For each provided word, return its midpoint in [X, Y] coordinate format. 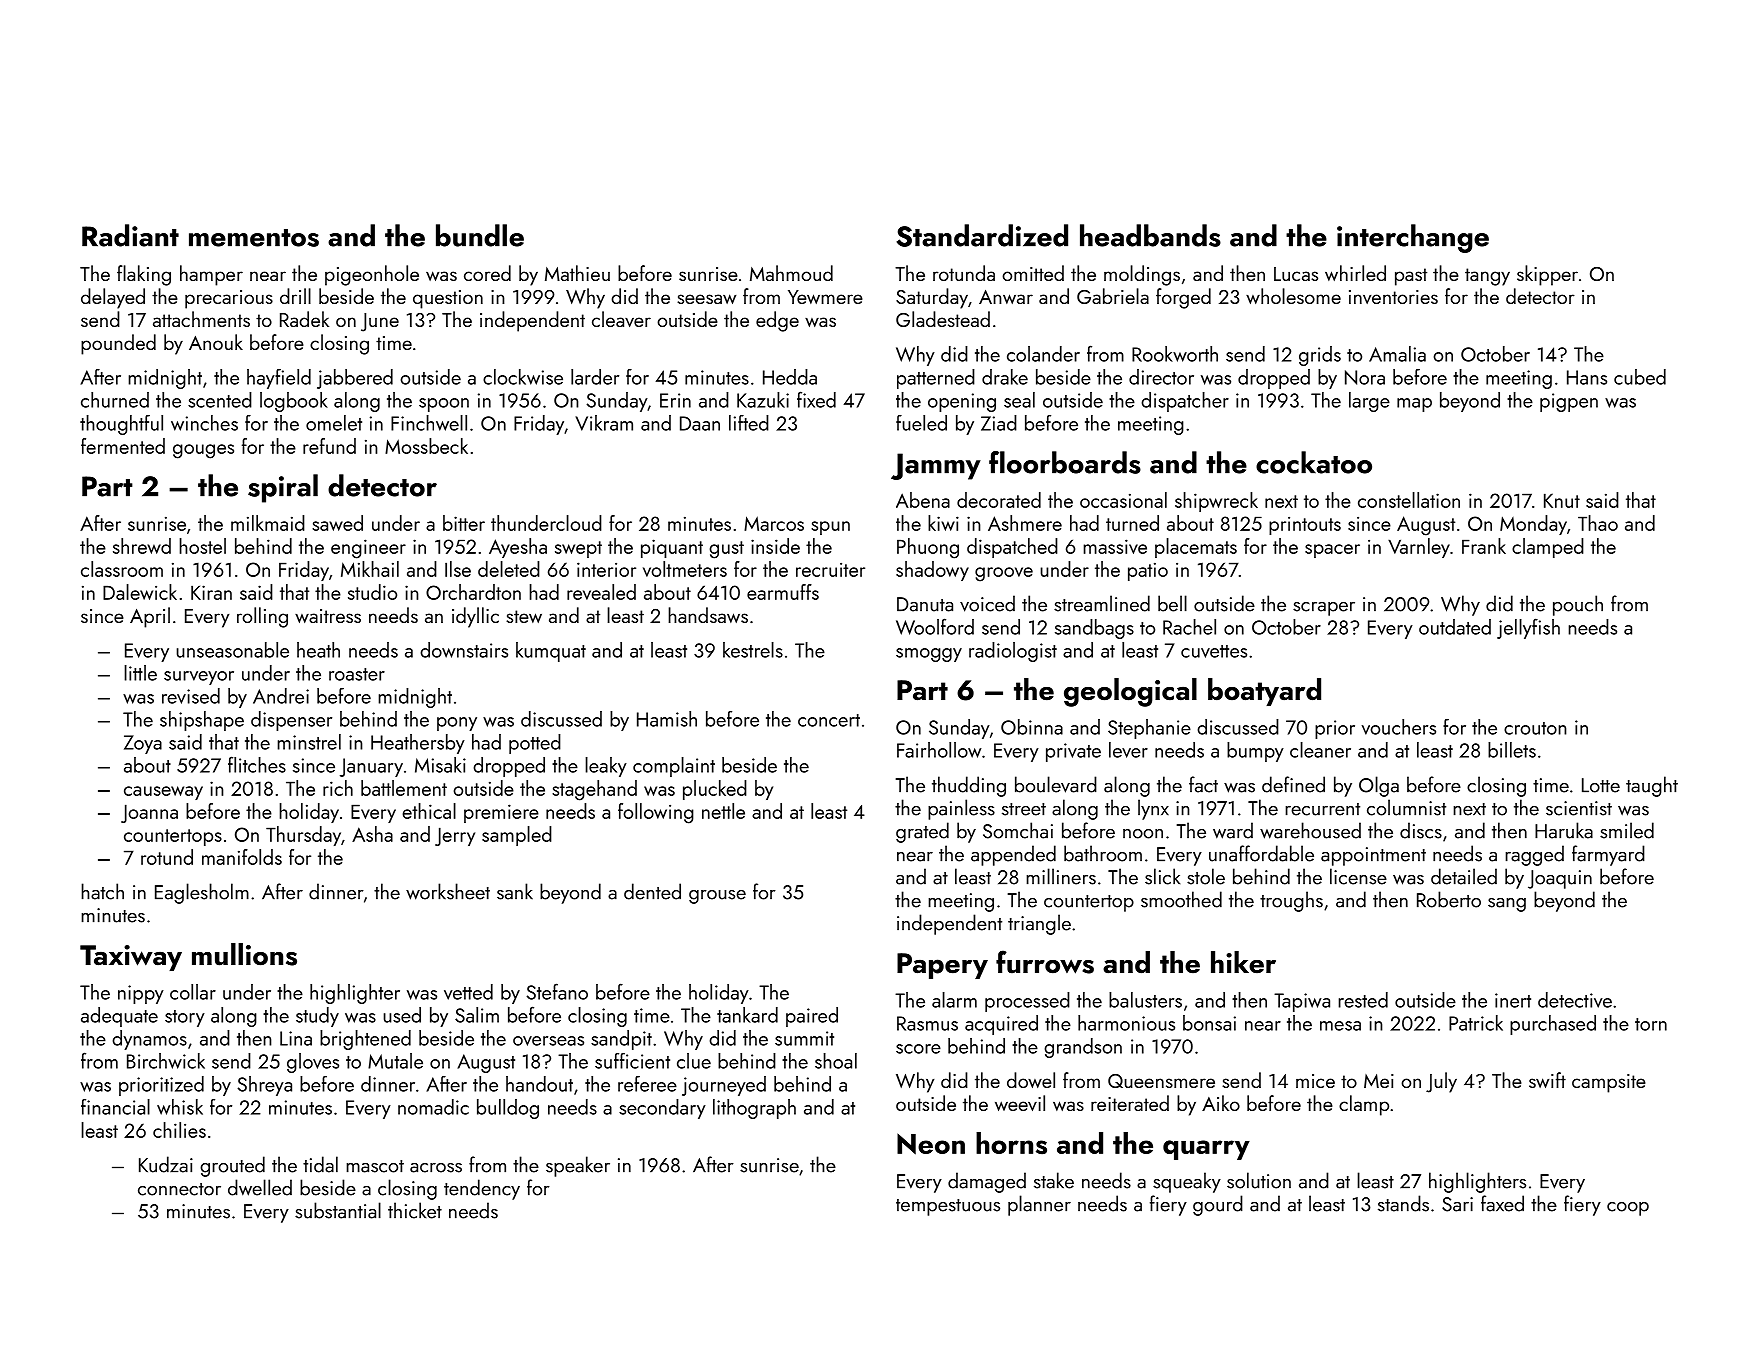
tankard [747, 1015]
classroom [122, 569]
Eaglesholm [202, 893]
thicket [415, 1210]
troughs [1291, 901]
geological [1130, 692]
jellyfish [1528, 628]
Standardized [982, 235]
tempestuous [948, 1207]
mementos [254, 238]
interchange [1413, 238]
